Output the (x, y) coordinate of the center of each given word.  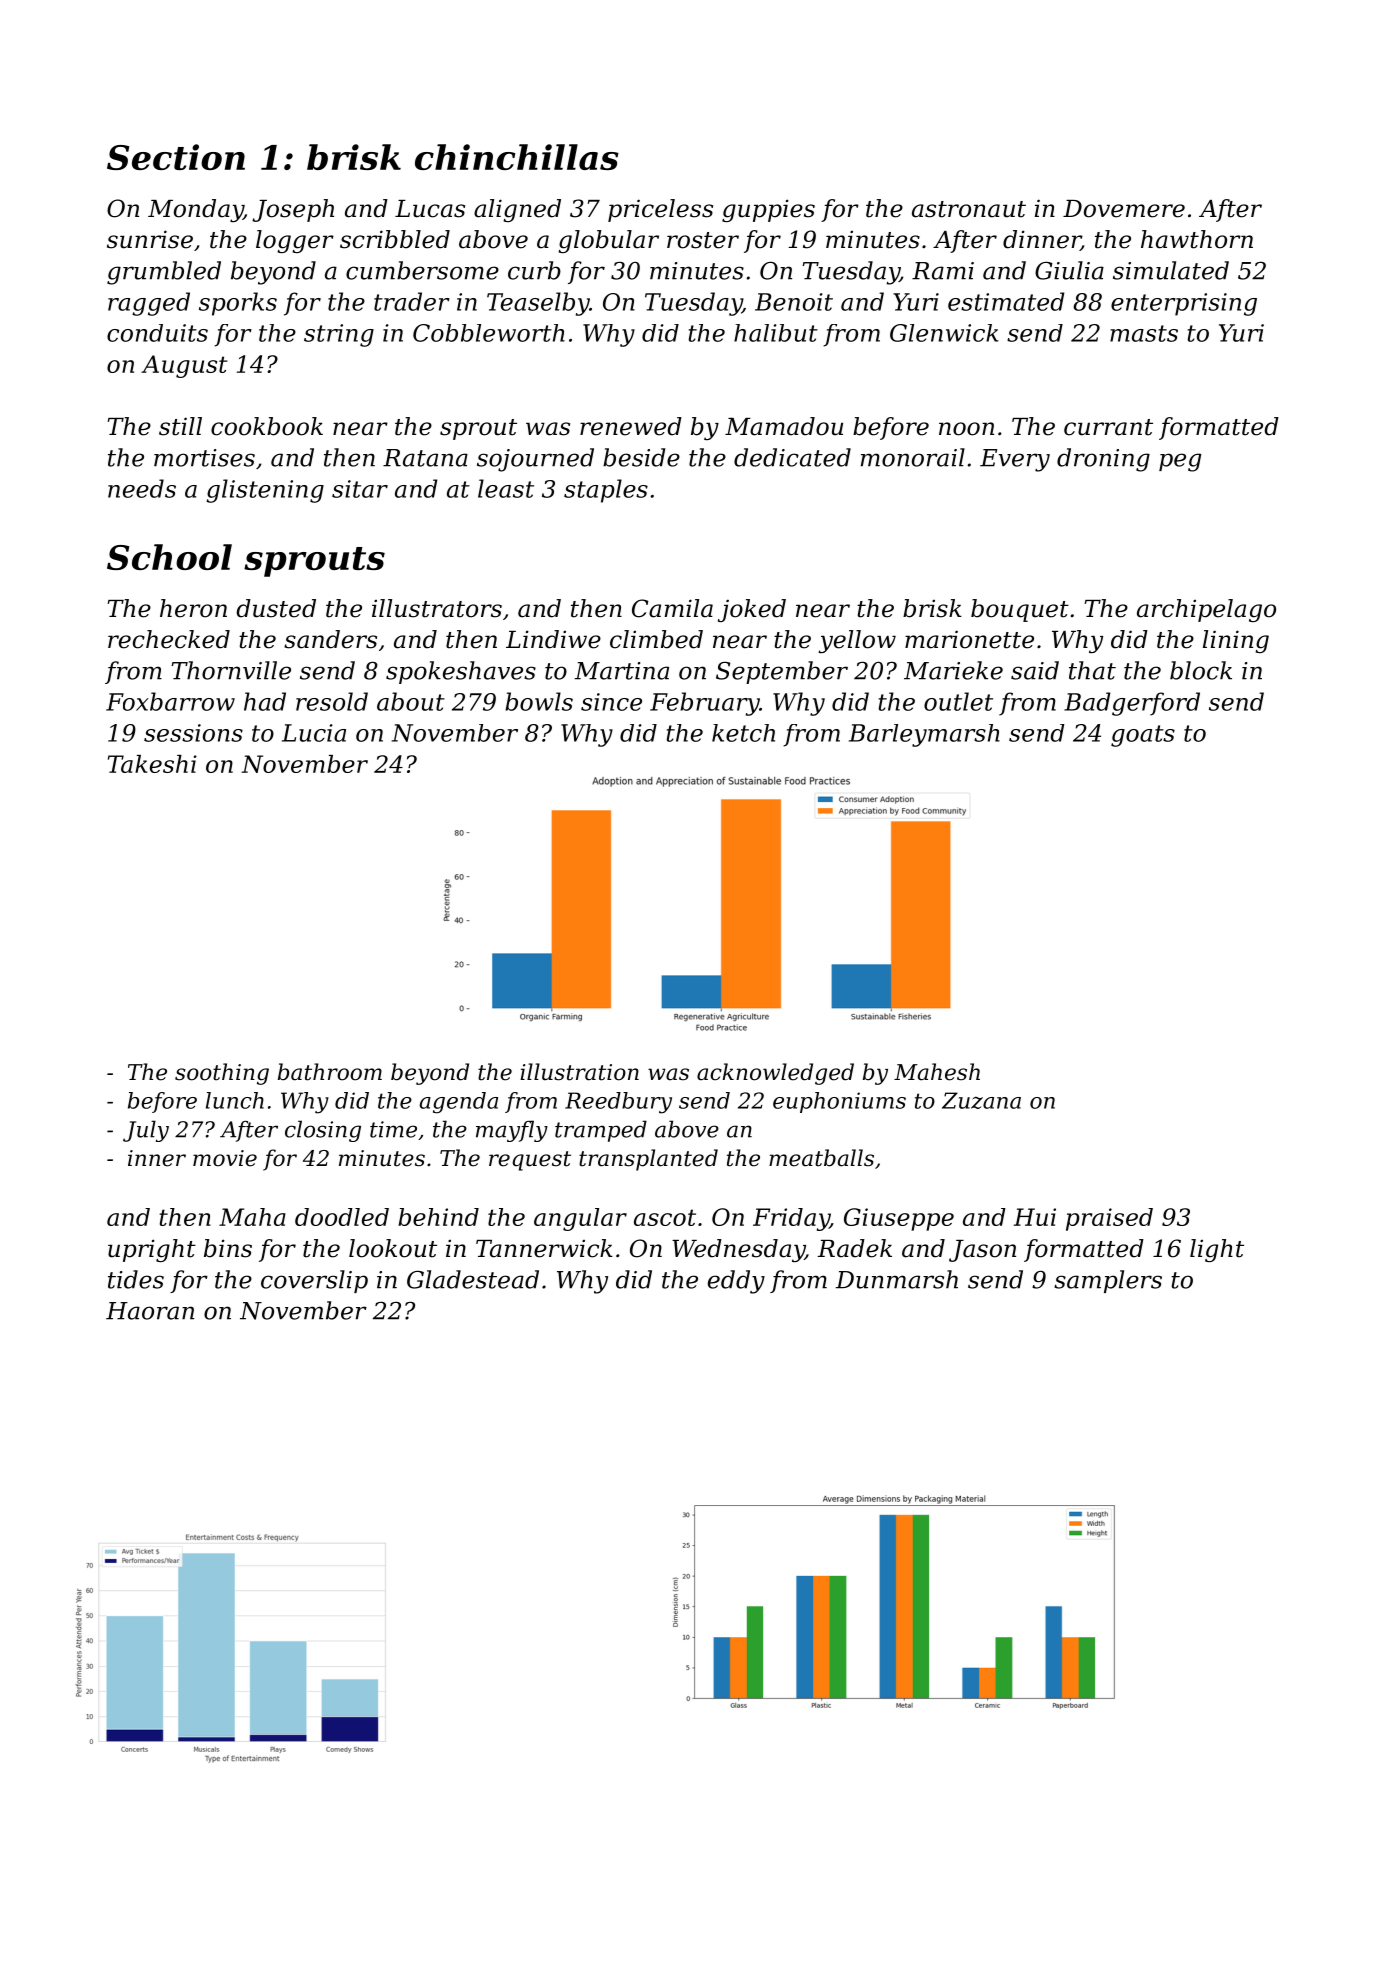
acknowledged (775, 1074)
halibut (776, 333)
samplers (1108, 1281)
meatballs (821, 1158)
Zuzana (981, 1100)
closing (323, 1131)
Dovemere (1124, 209)
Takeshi (152, 764)
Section (176, 157)
